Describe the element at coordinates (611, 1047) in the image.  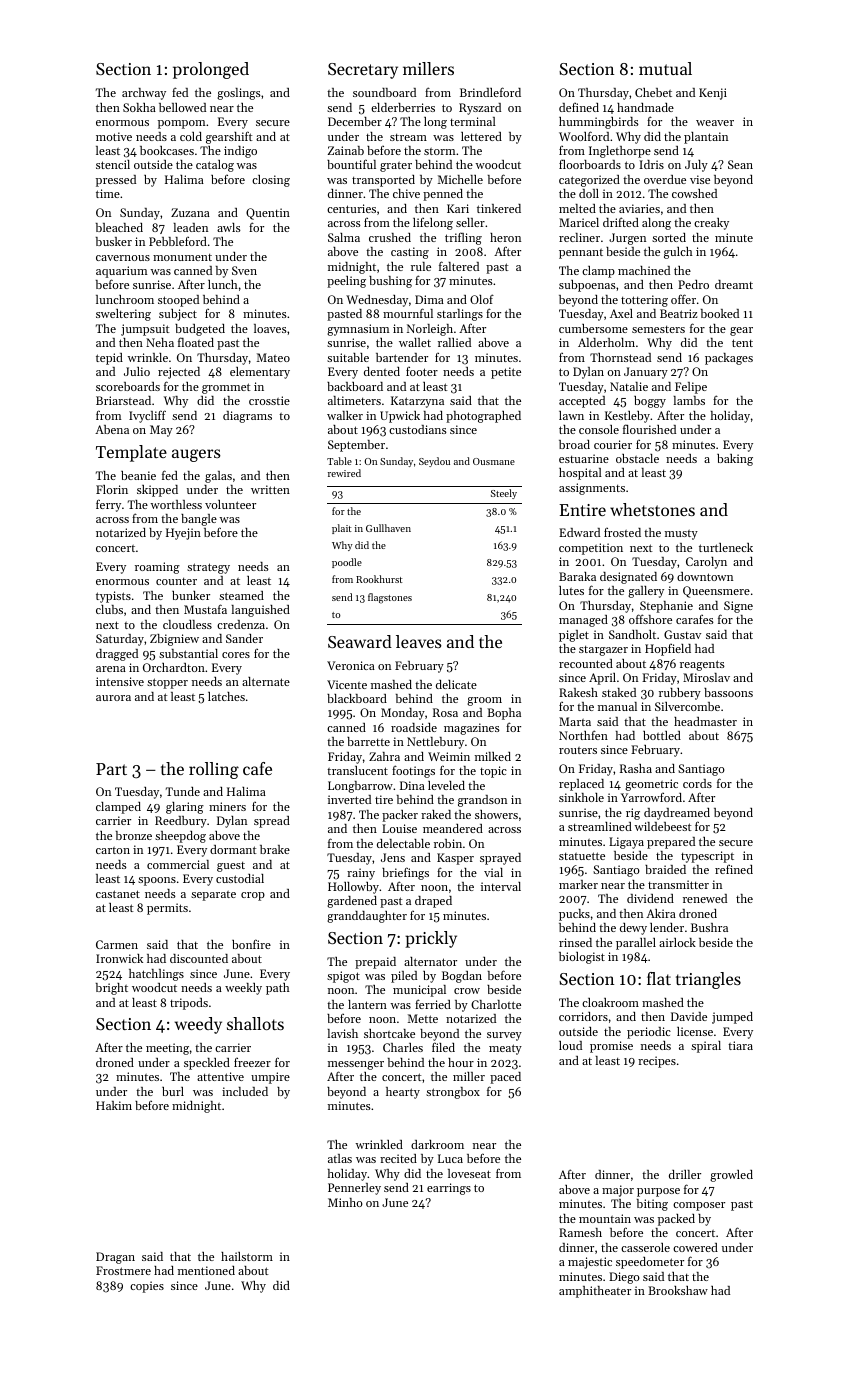
I see `promise` at that location.
